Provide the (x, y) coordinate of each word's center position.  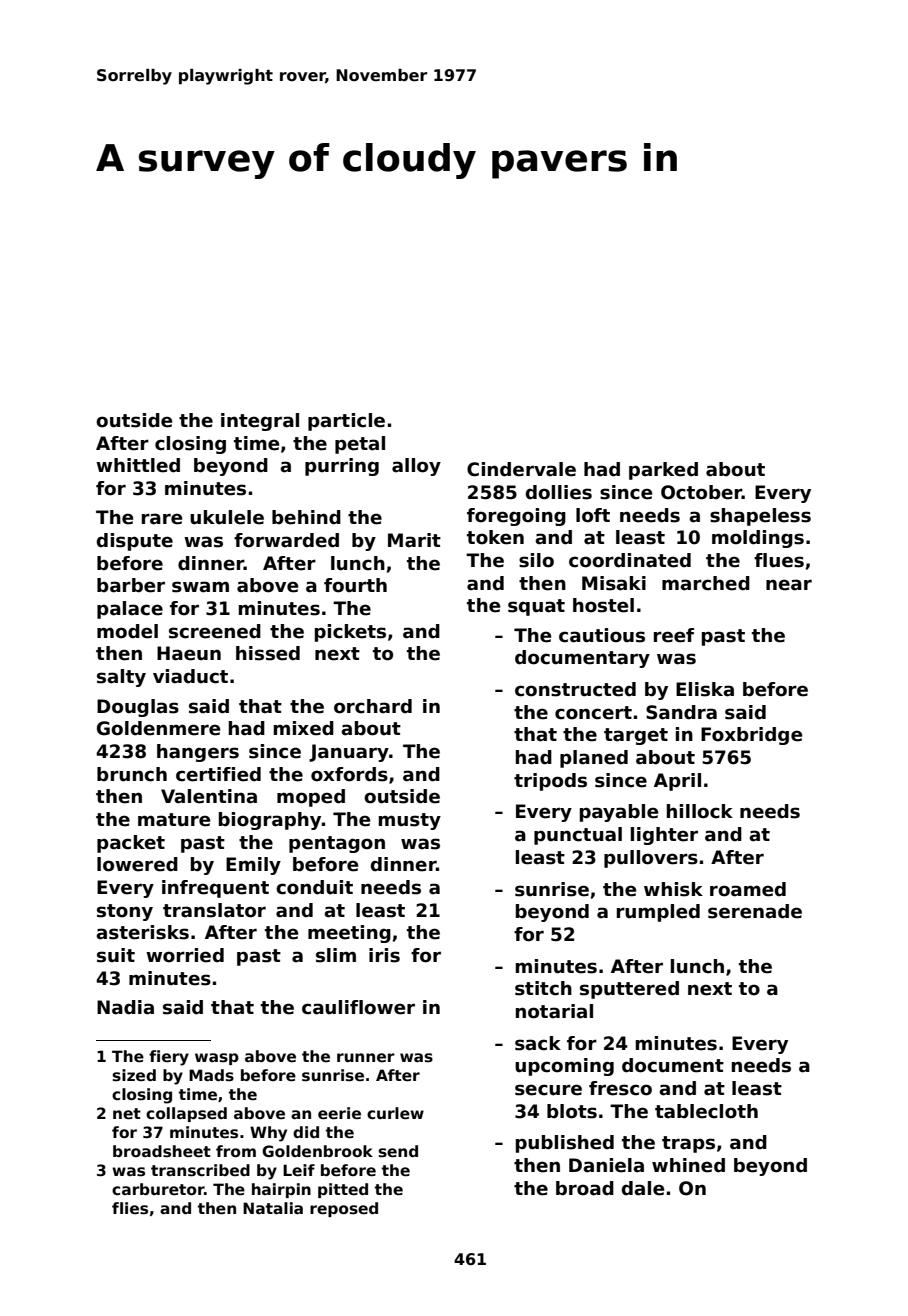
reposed (344, 1209)
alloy (416, 467)
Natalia (273, 1208)
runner (366, 1057)
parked (663, 471)
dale (643, 1188)
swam (200, 587)
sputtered (629, 990)
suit (116, 955)
